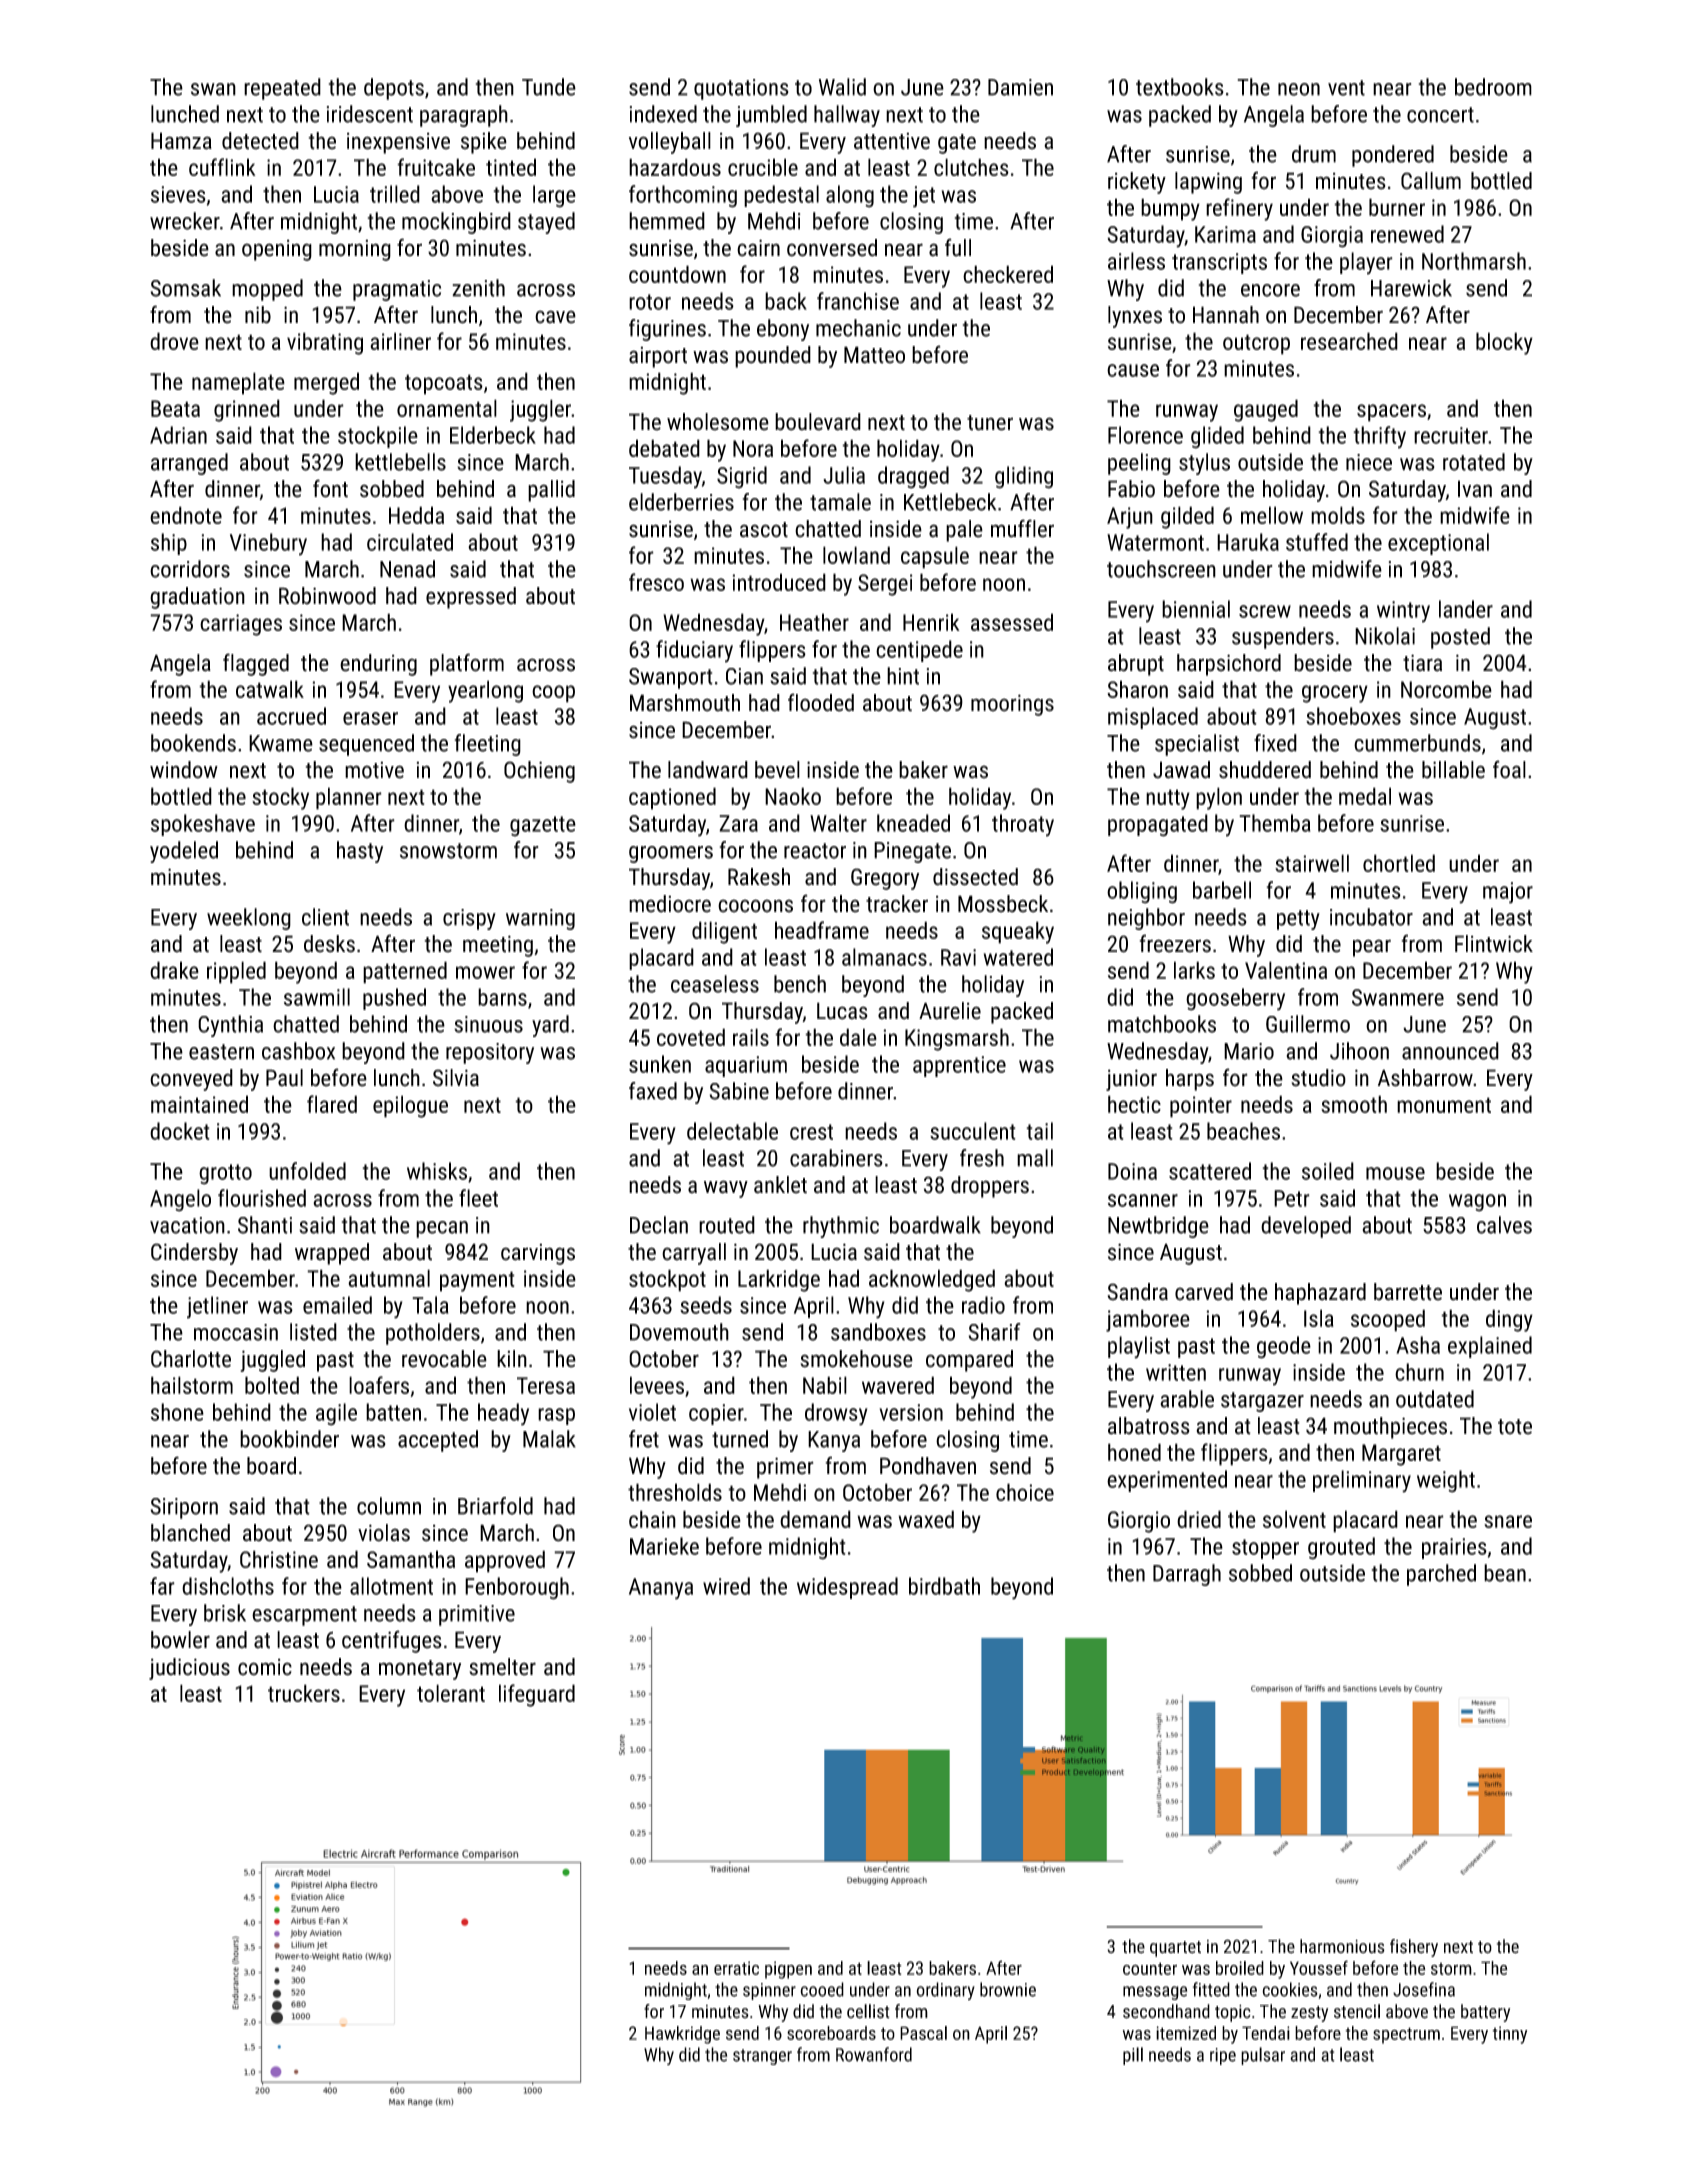  I want to click on niece, so click(1369, 462).
